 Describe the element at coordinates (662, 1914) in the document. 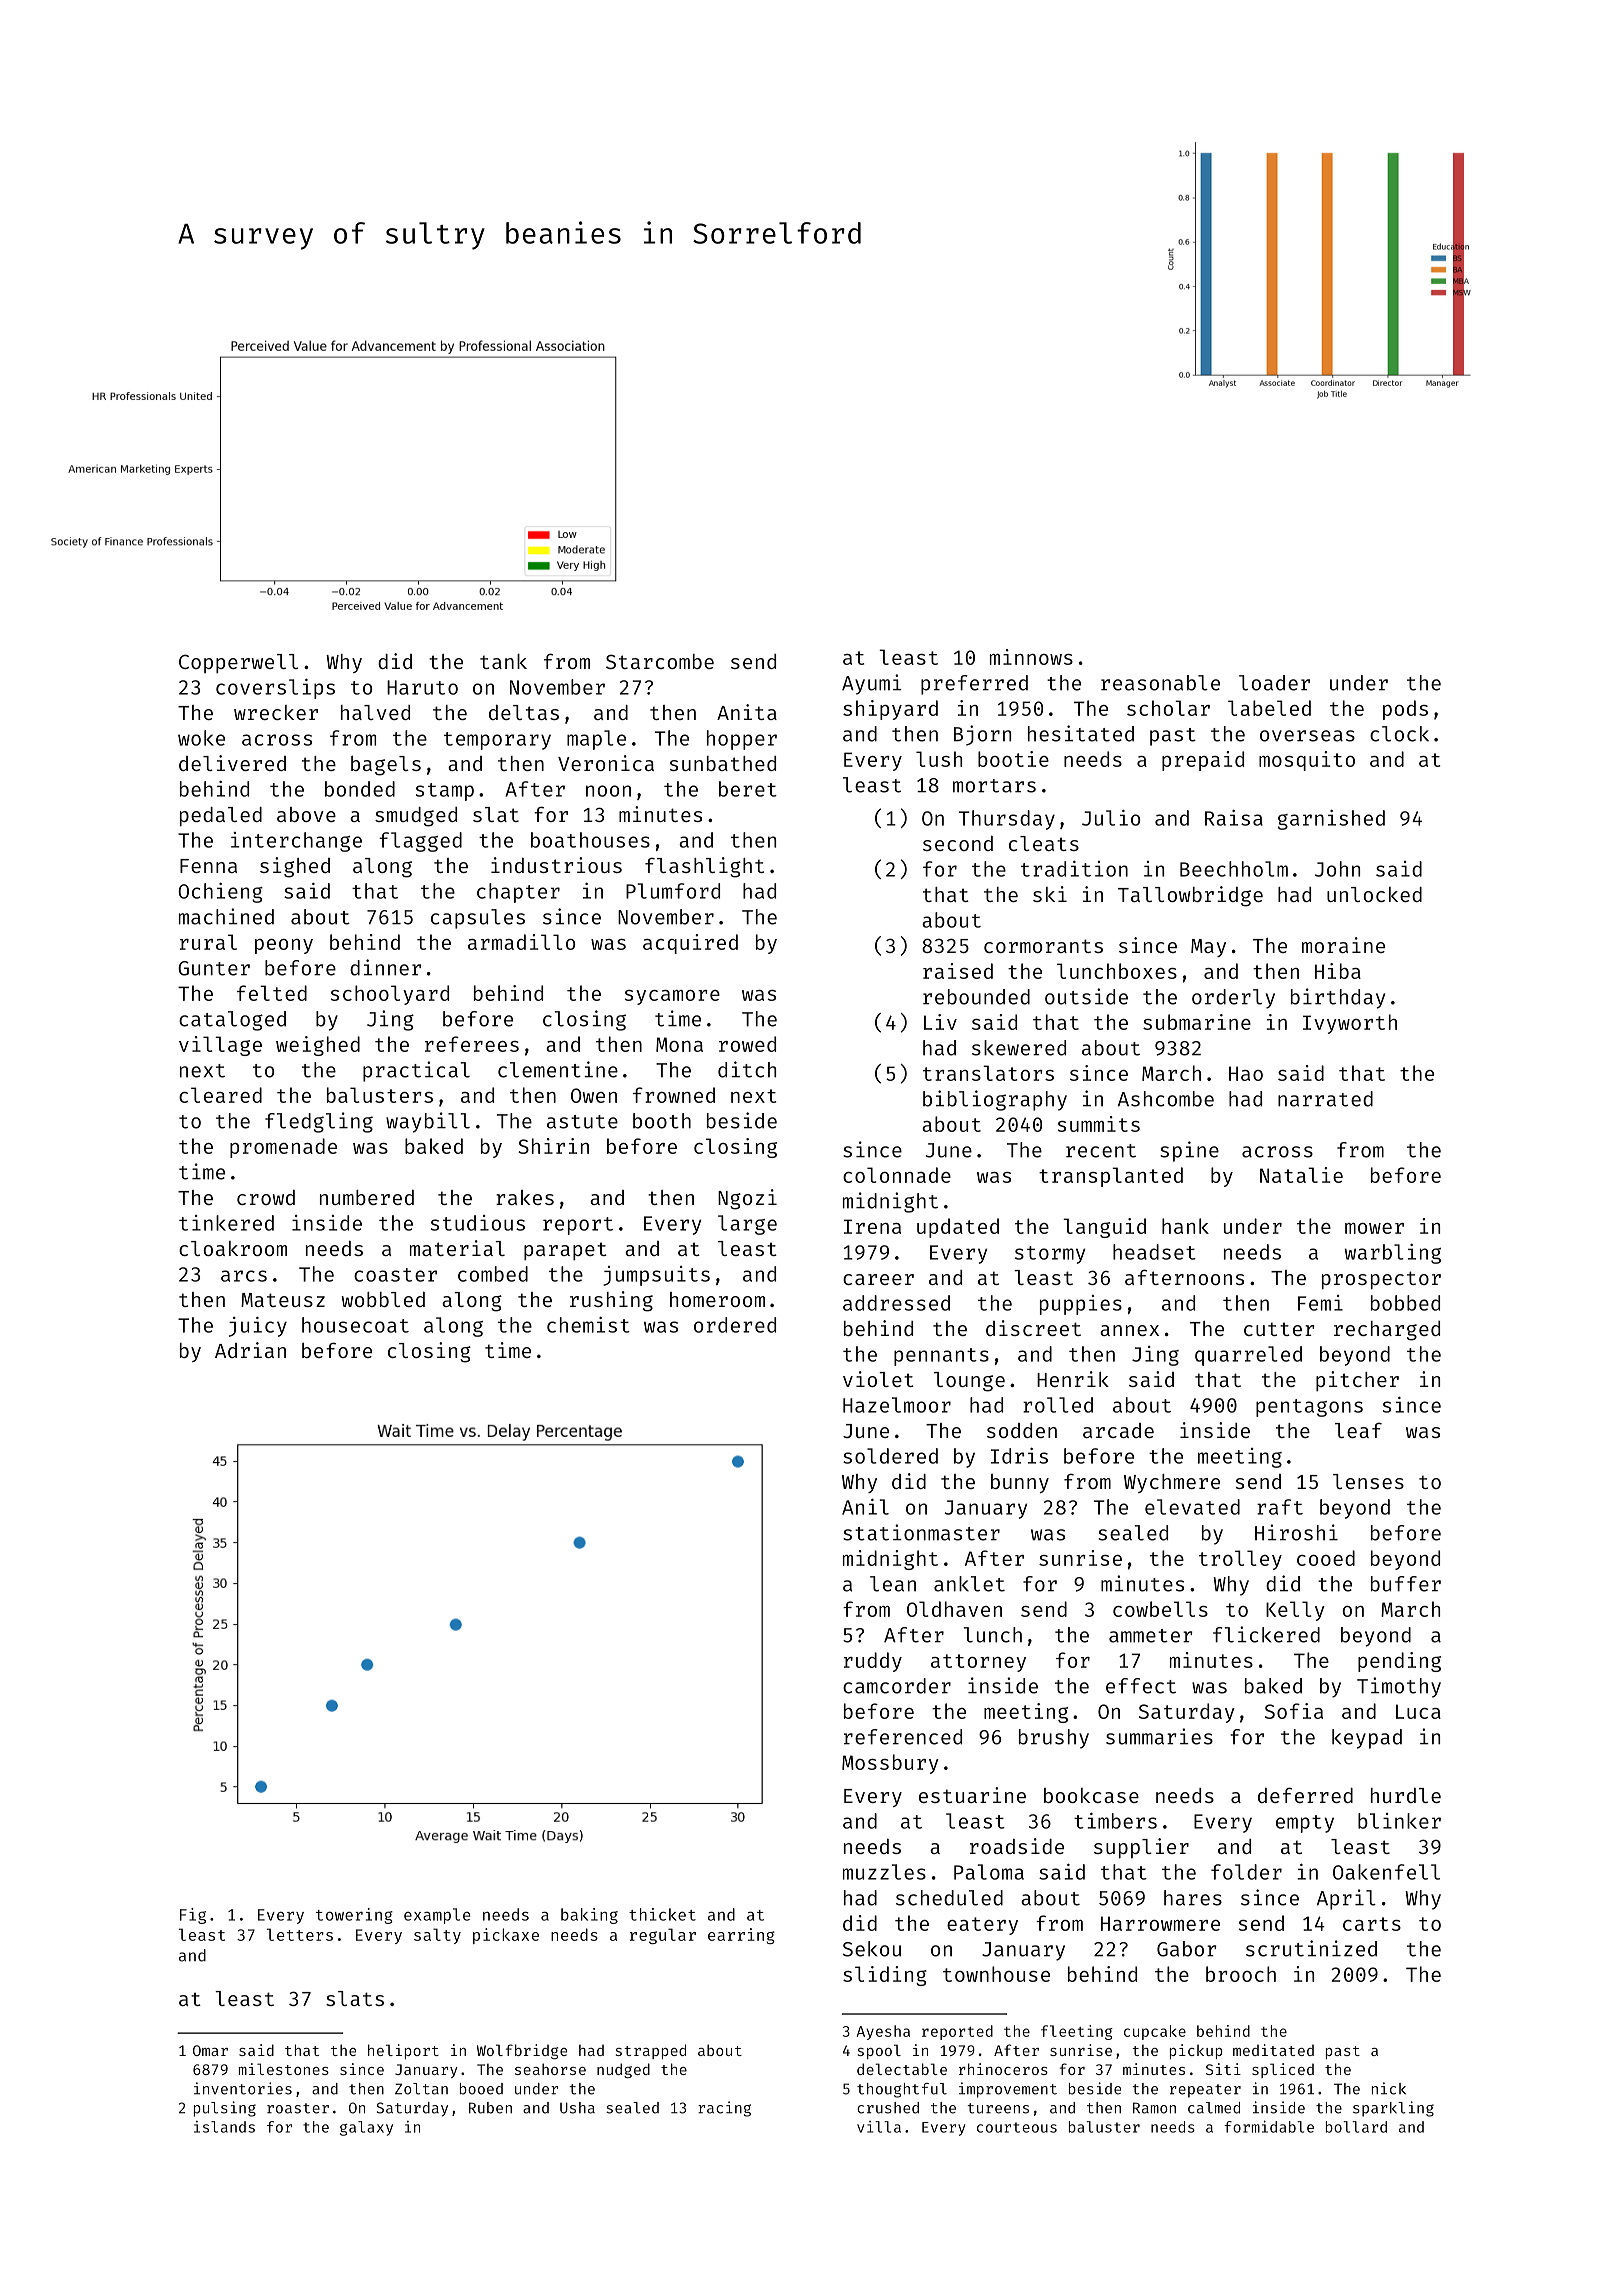

I see `thicket` at that location.
